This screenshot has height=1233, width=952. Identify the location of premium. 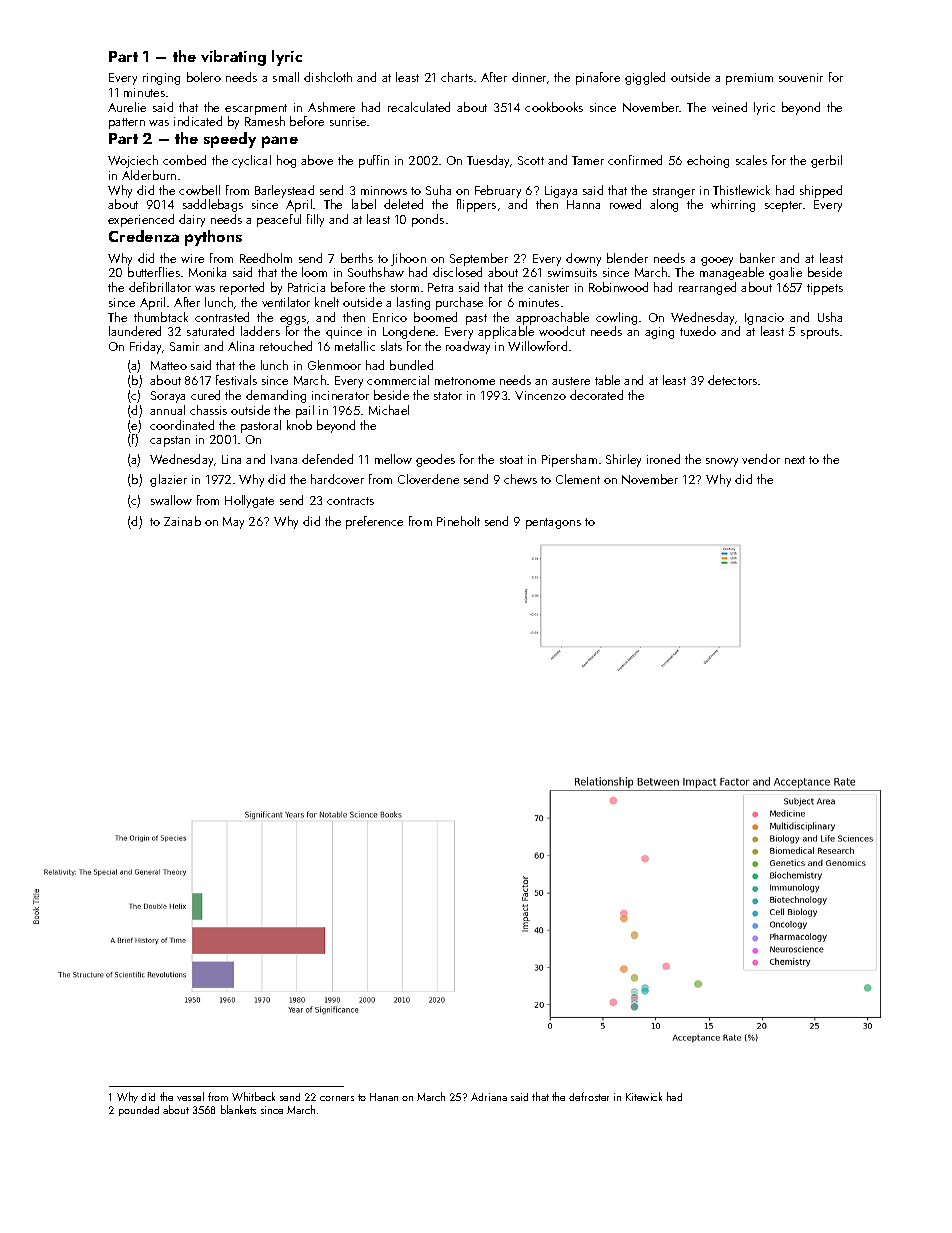
(749, 79).
